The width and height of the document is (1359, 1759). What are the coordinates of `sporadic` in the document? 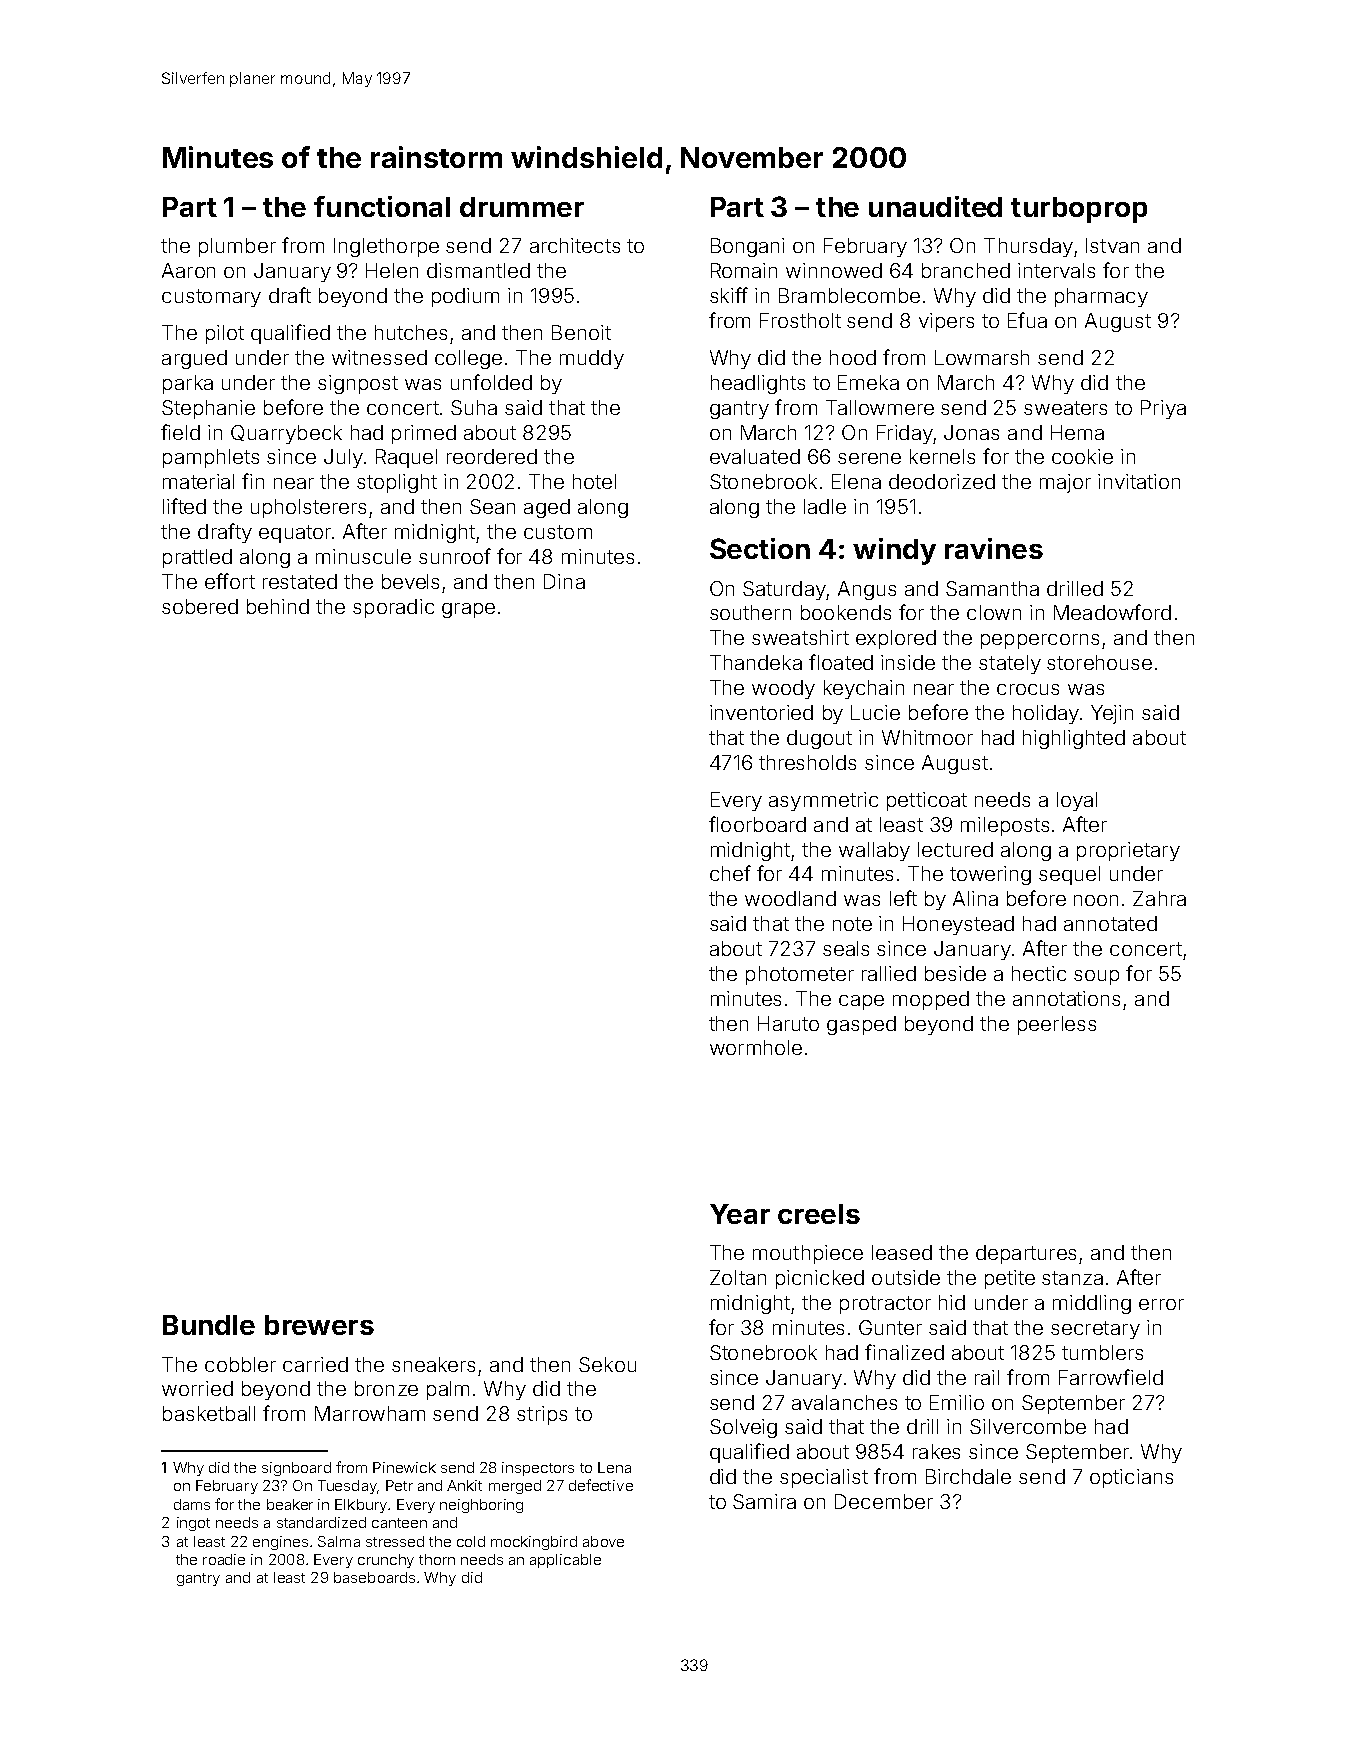 It's located at (393, 608).
